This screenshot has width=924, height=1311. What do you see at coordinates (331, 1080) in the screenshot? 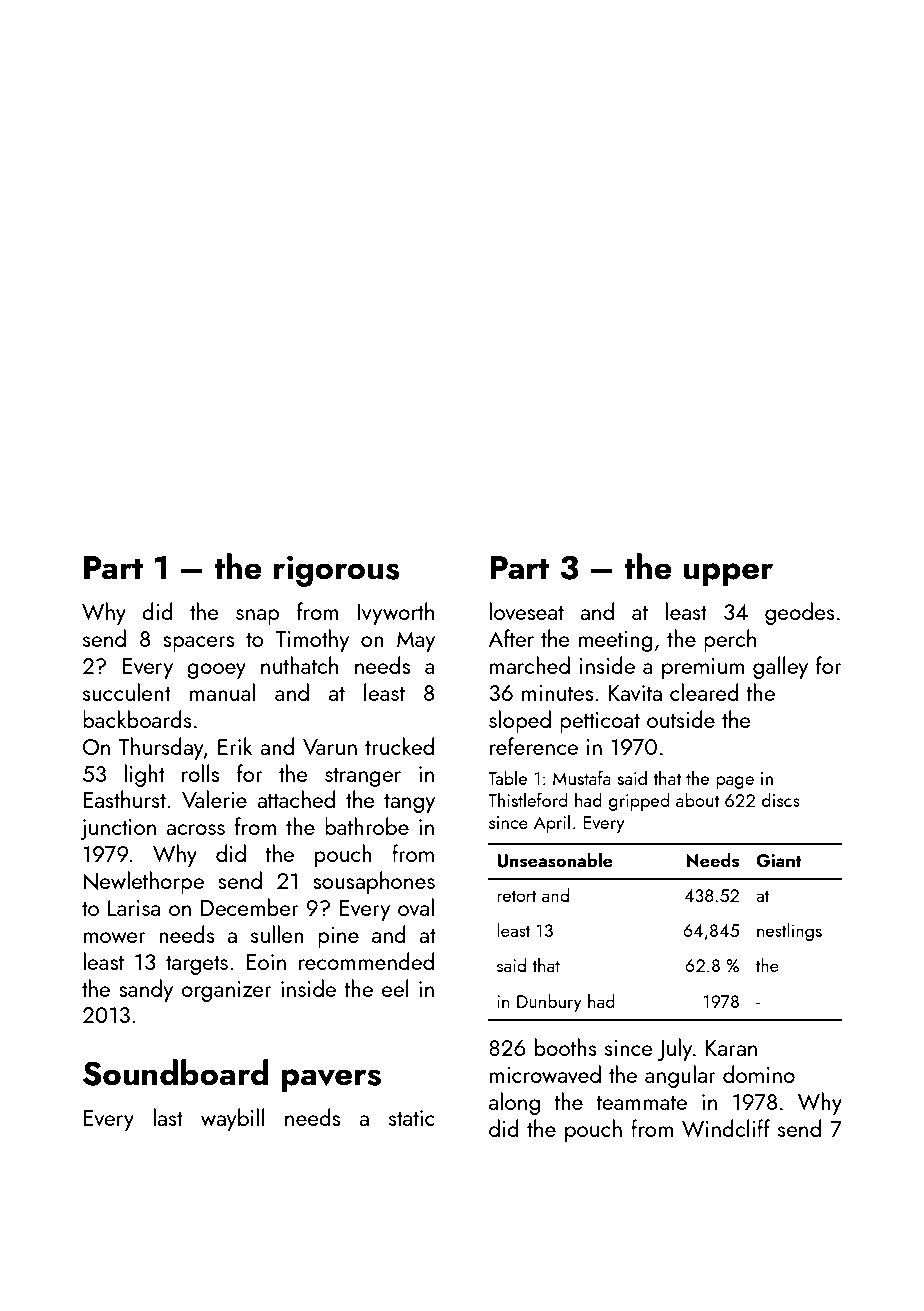
I see `pavers` at bounding box center [331, 1080].
